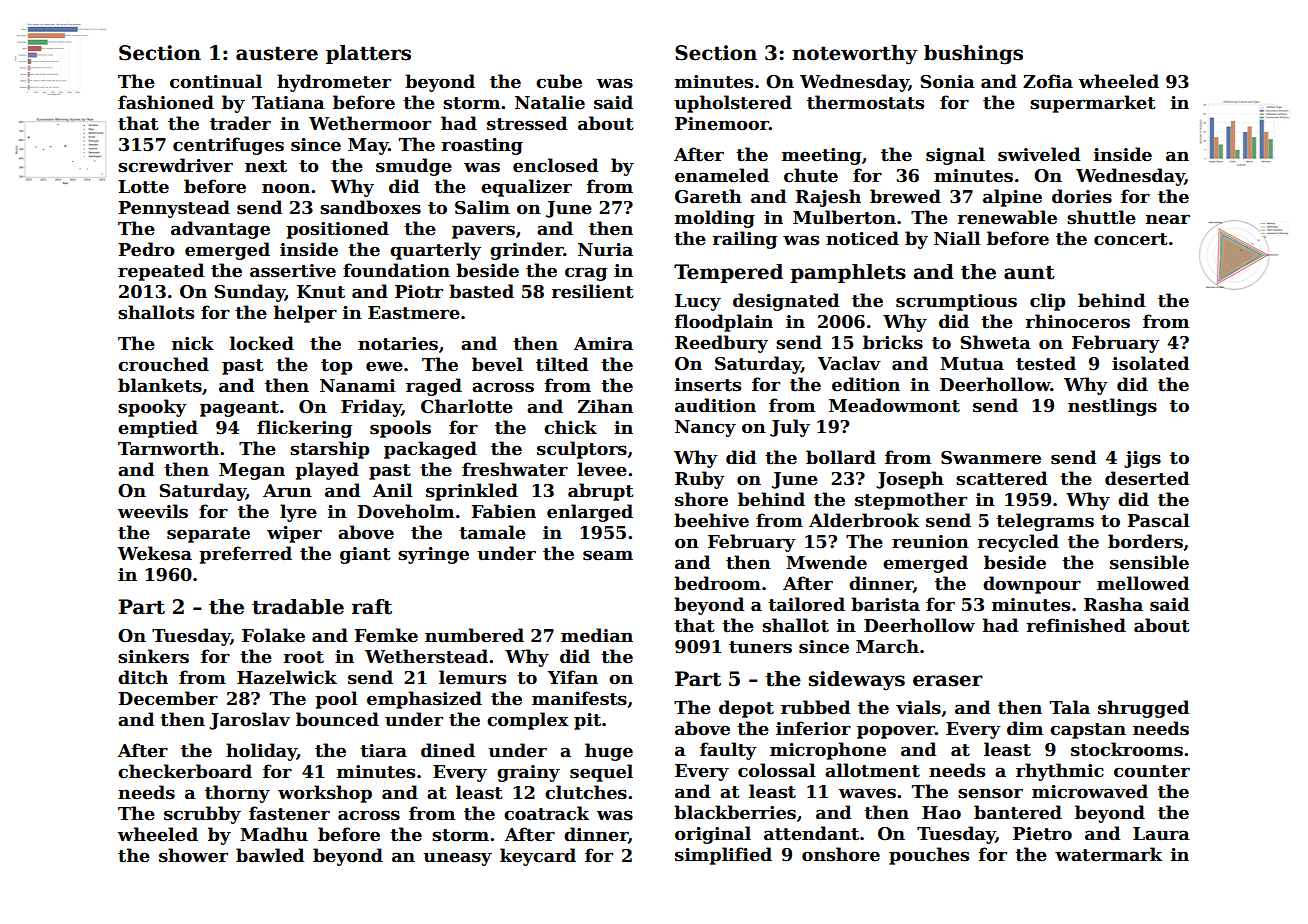 This page has height=924, width=1308. Describe the element at coordinates (760, 647) in the page. I see `tuners` at that location.
